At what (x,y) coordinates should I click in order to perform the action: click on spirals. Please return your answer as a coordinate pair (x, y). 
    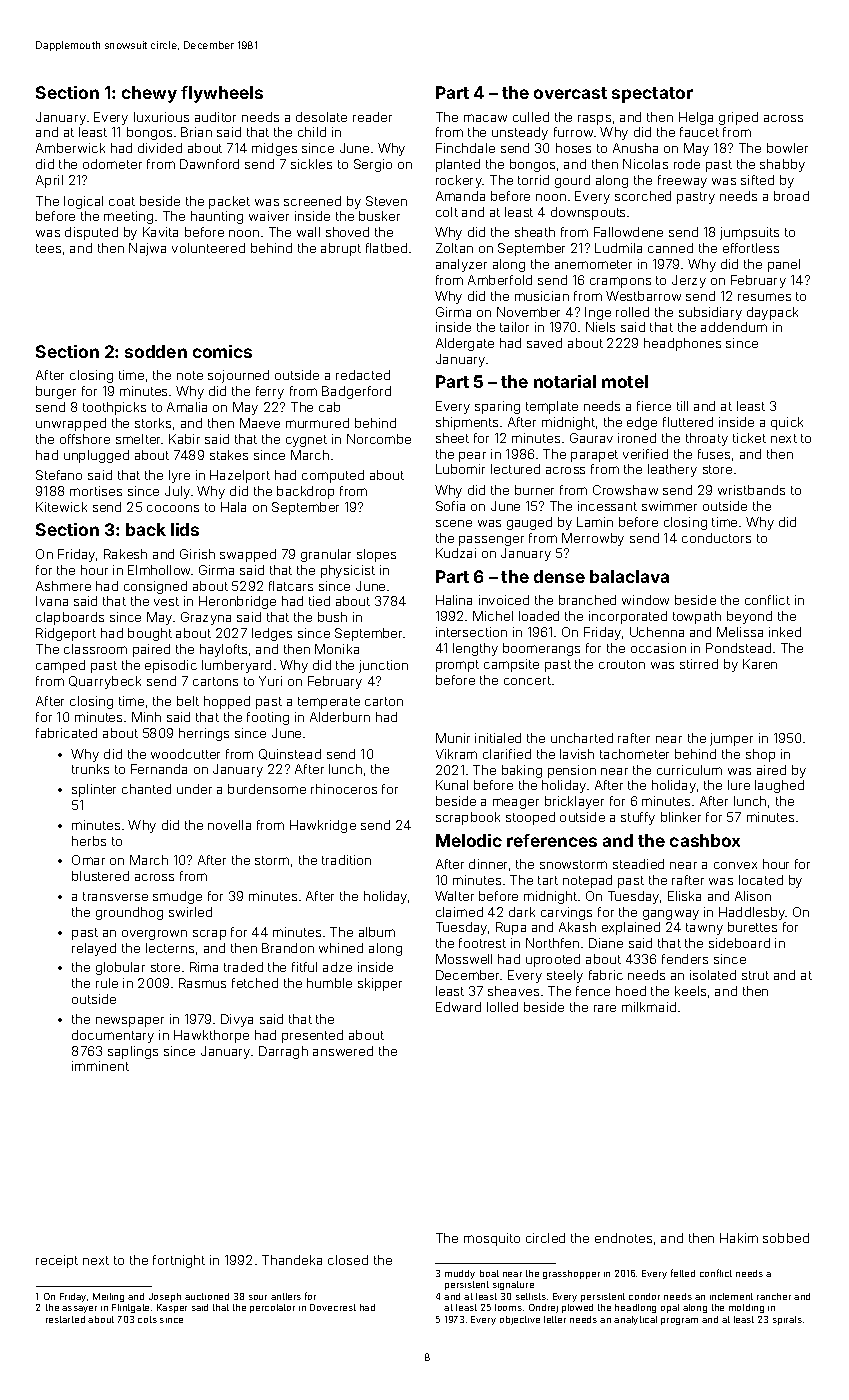
    Looking at the image, I should click on (787, 1320).
